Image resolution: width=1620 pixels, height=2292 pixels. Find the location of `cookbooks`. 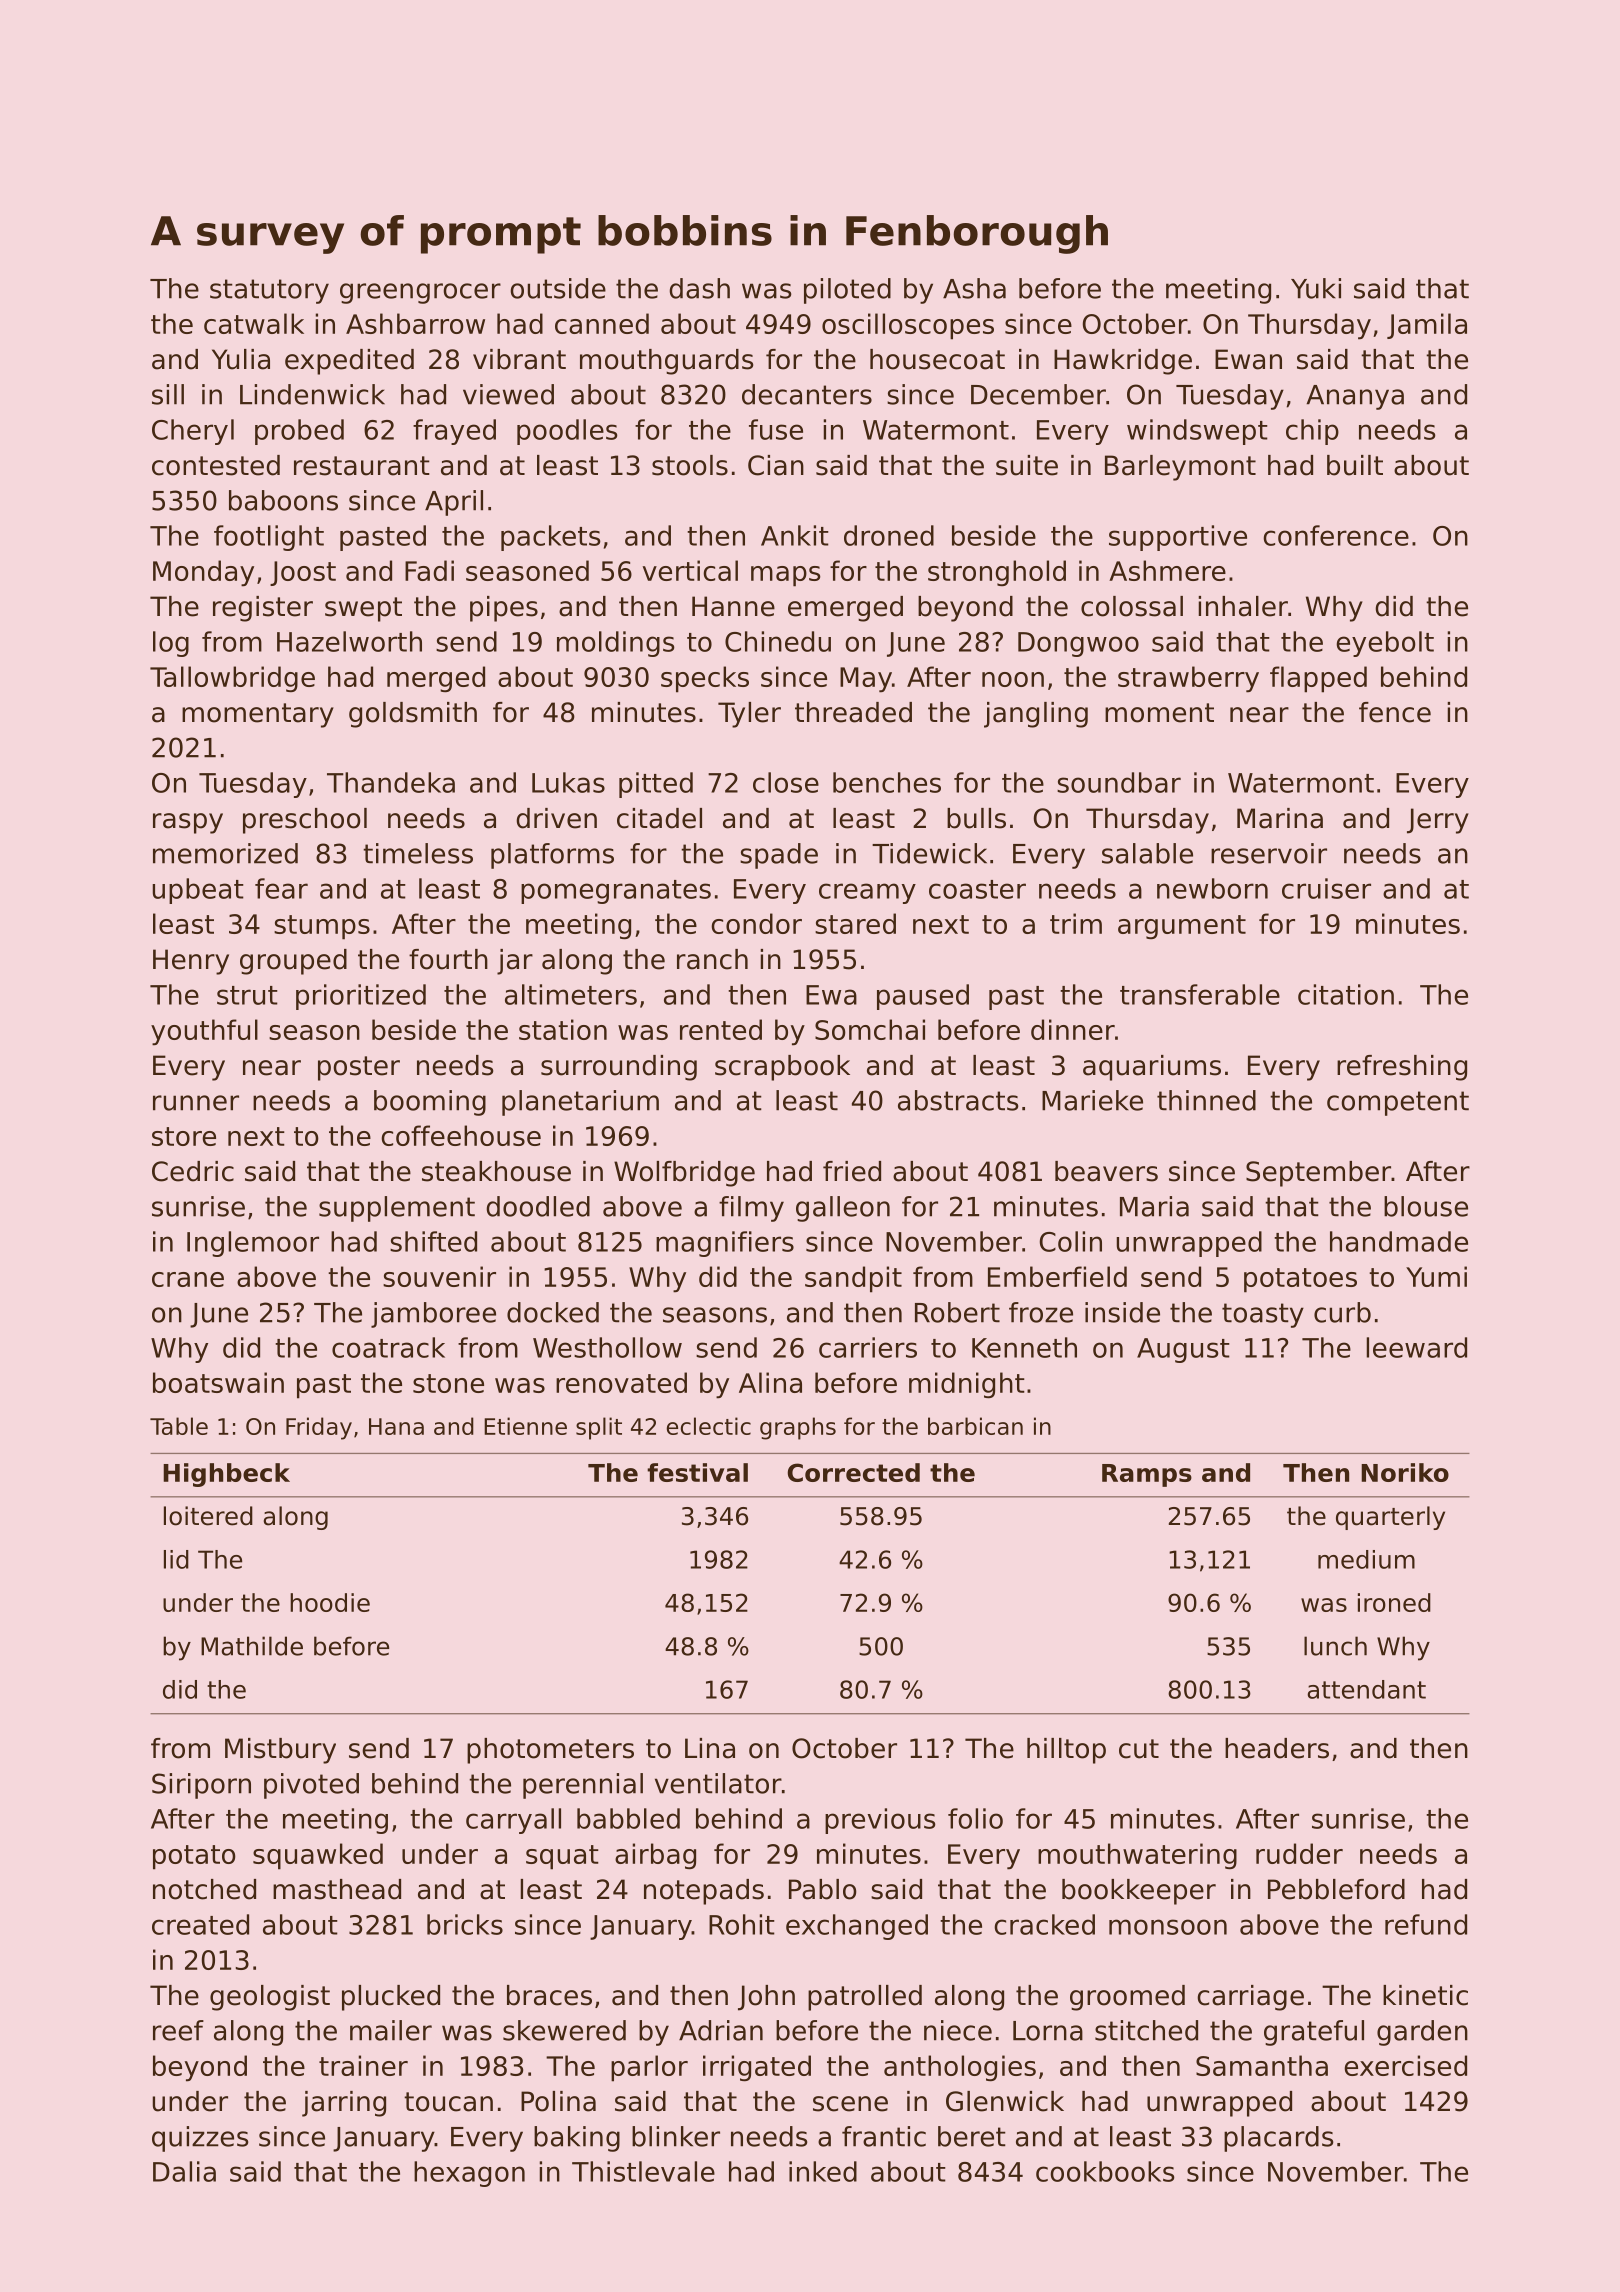

cookbooks is located at coordinates (1105, 2171).
